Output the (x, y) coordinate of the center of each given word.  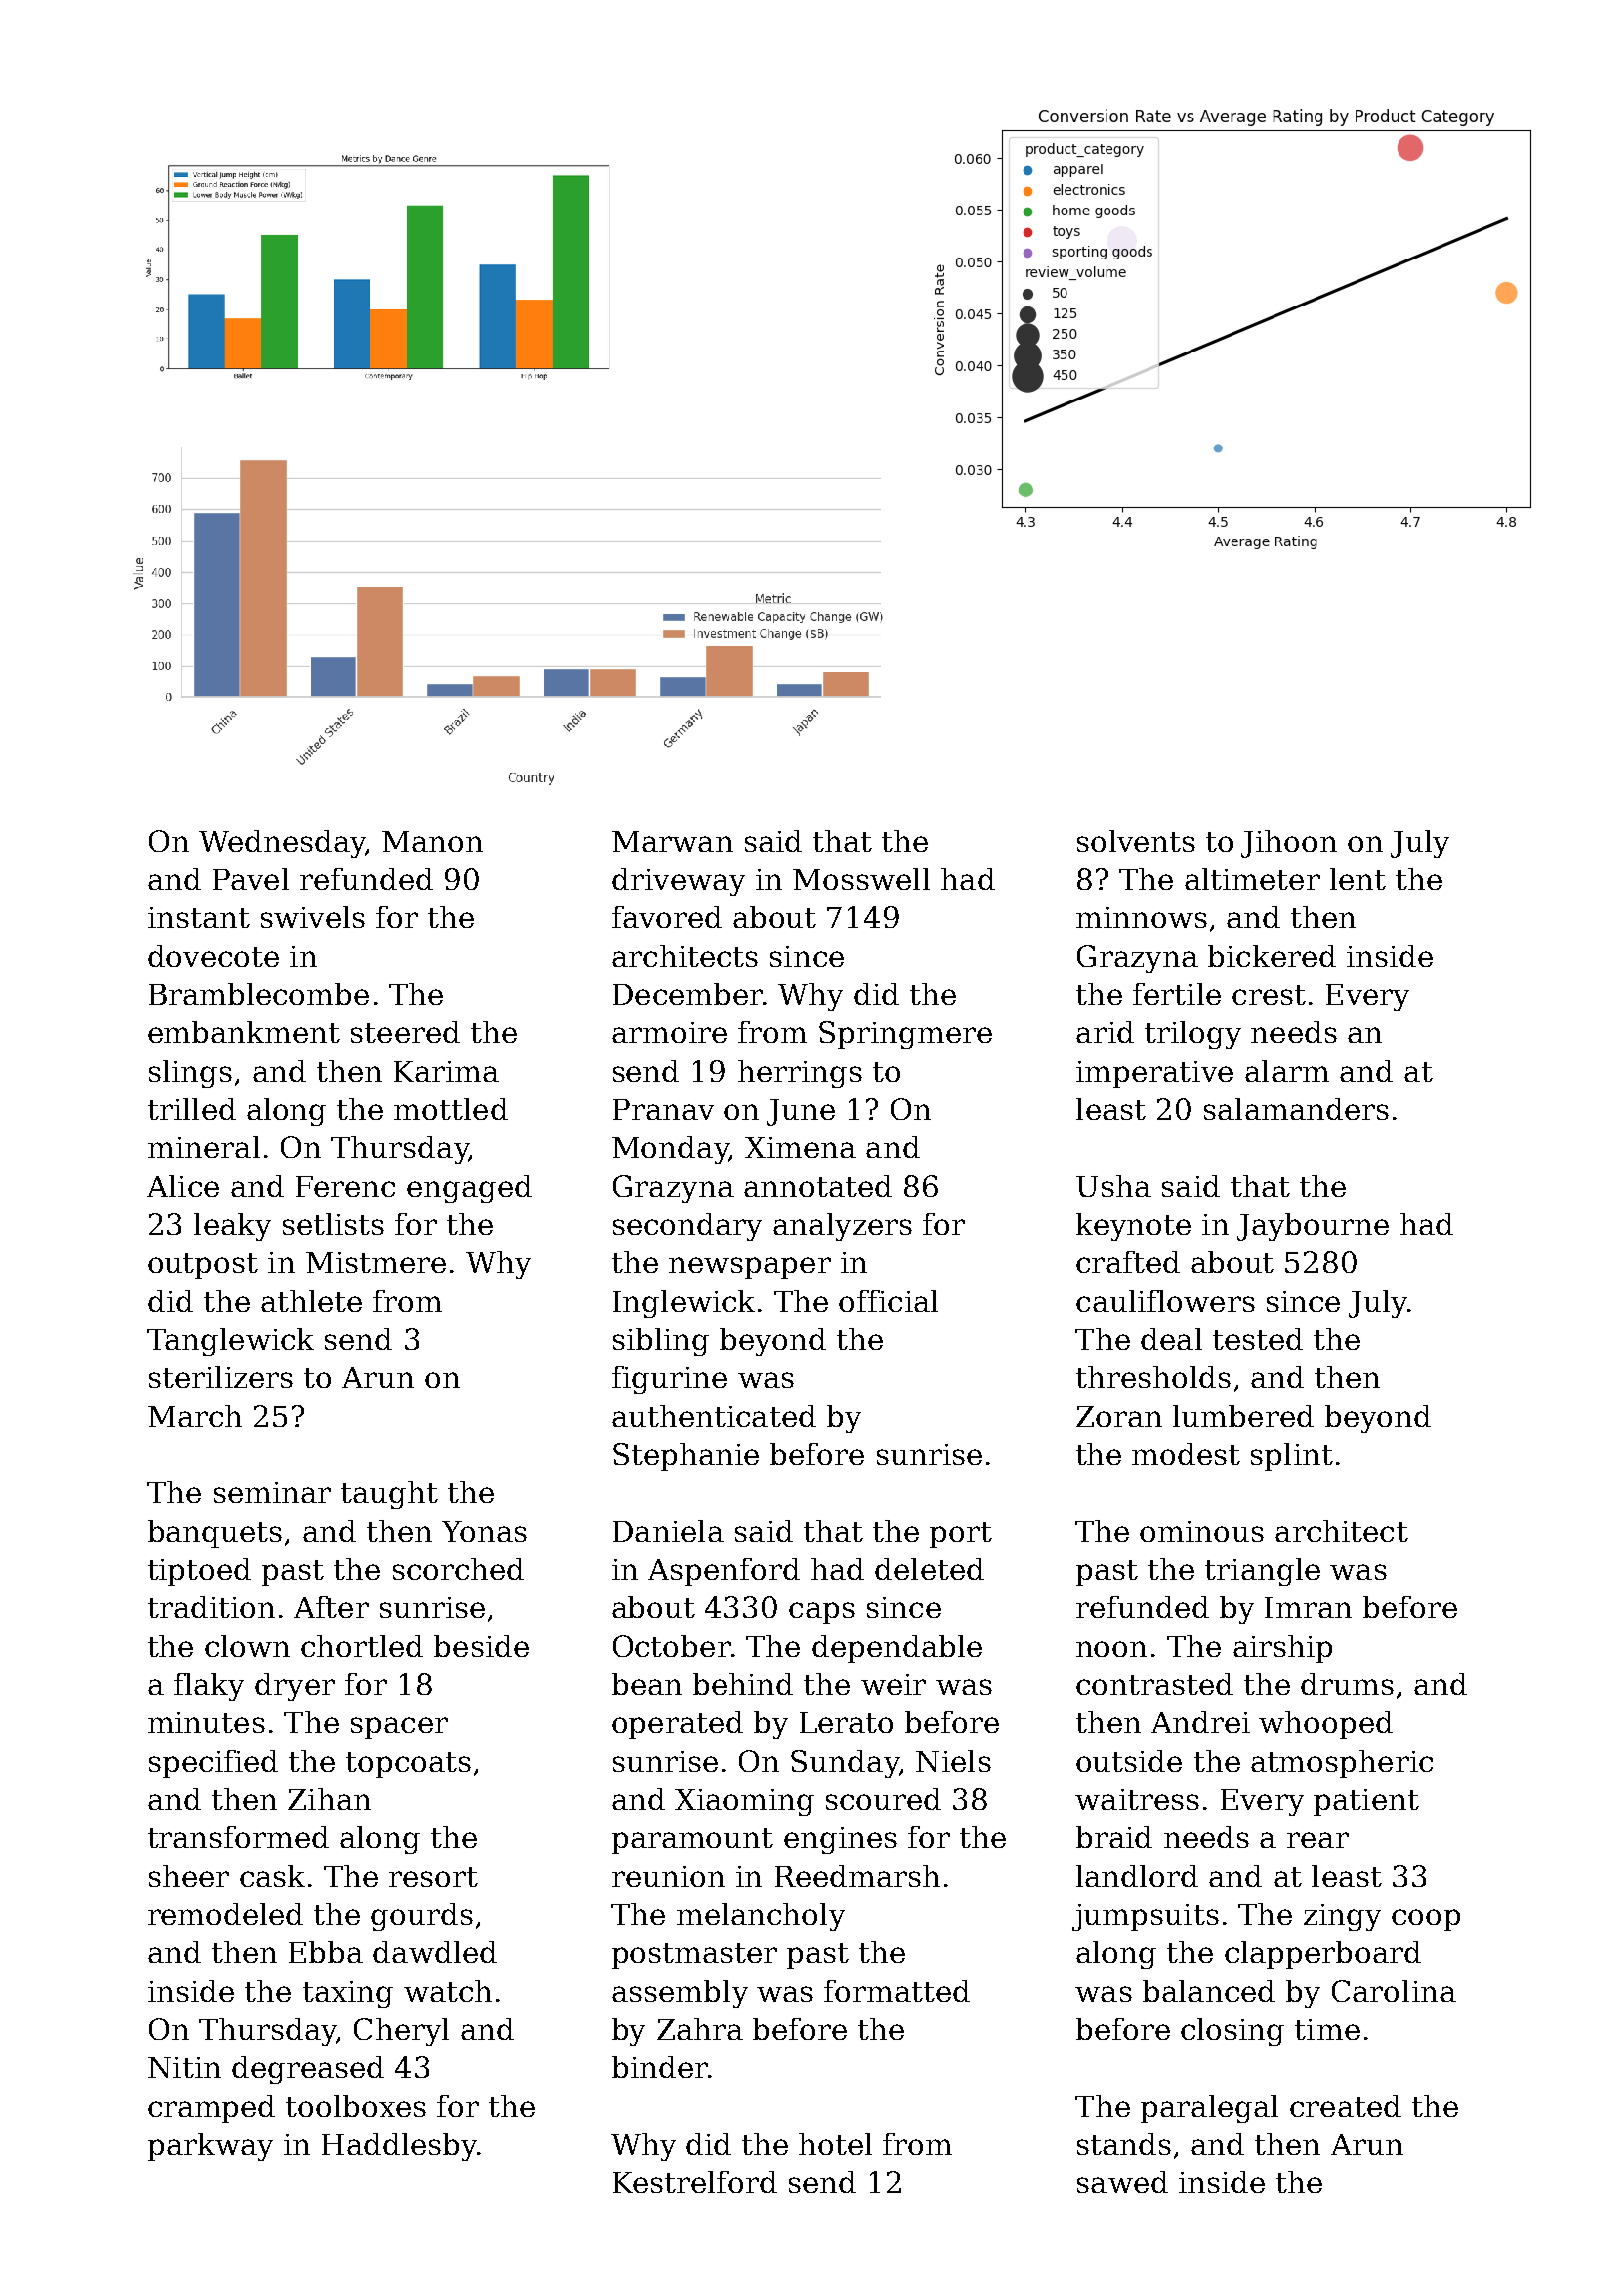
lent (1358, 879)
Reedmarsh (857, 1876)
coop (1426, 1920)
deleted (929, 1569)
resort (433, 1877)
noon (1111, 1649)
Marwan (672, 841)
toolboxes (356, 2106)
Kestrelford (695, 2182)
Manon (432, 841)
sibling (661, 1342)
